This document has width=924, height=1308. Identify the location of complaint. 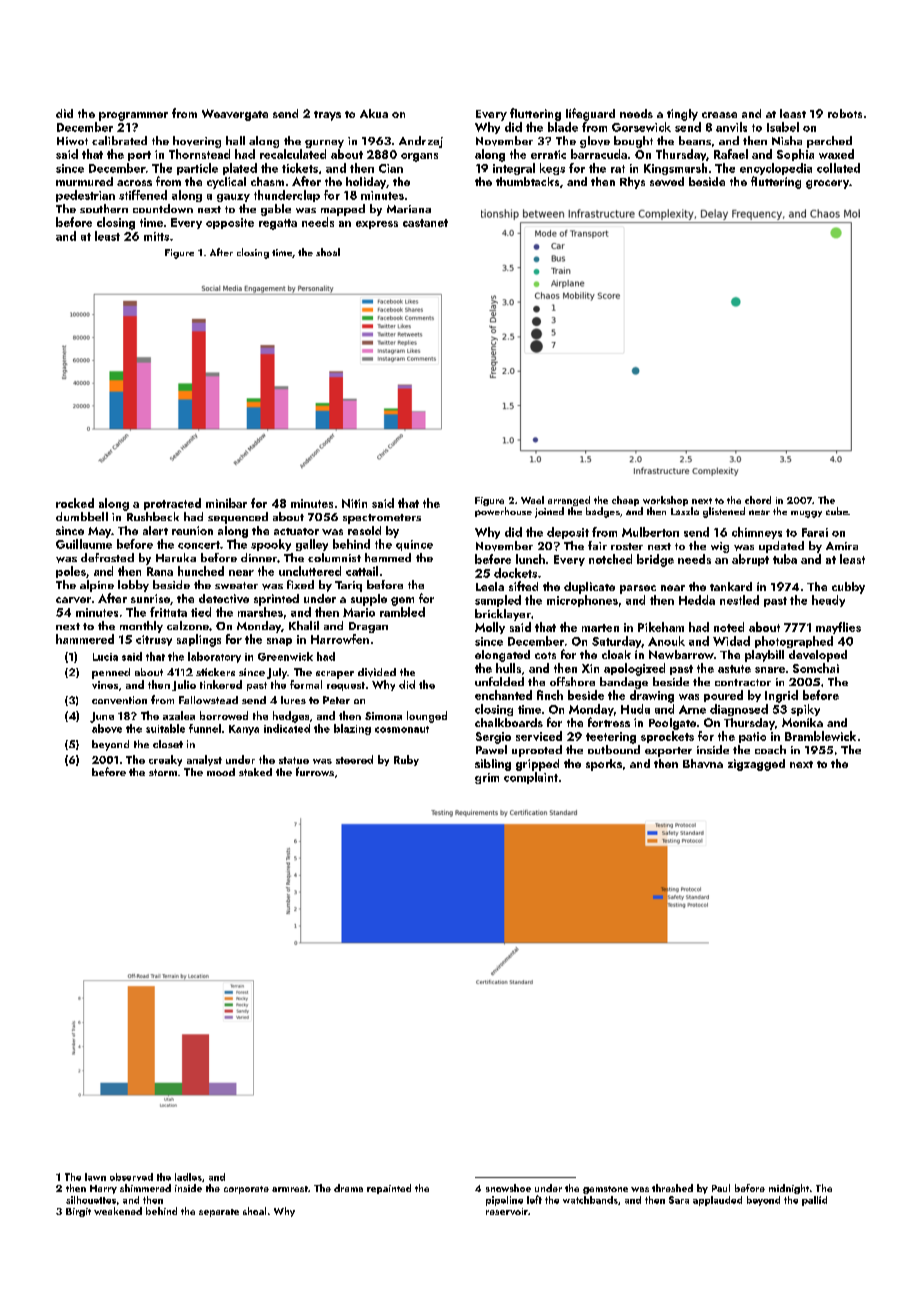
(531, 778).
